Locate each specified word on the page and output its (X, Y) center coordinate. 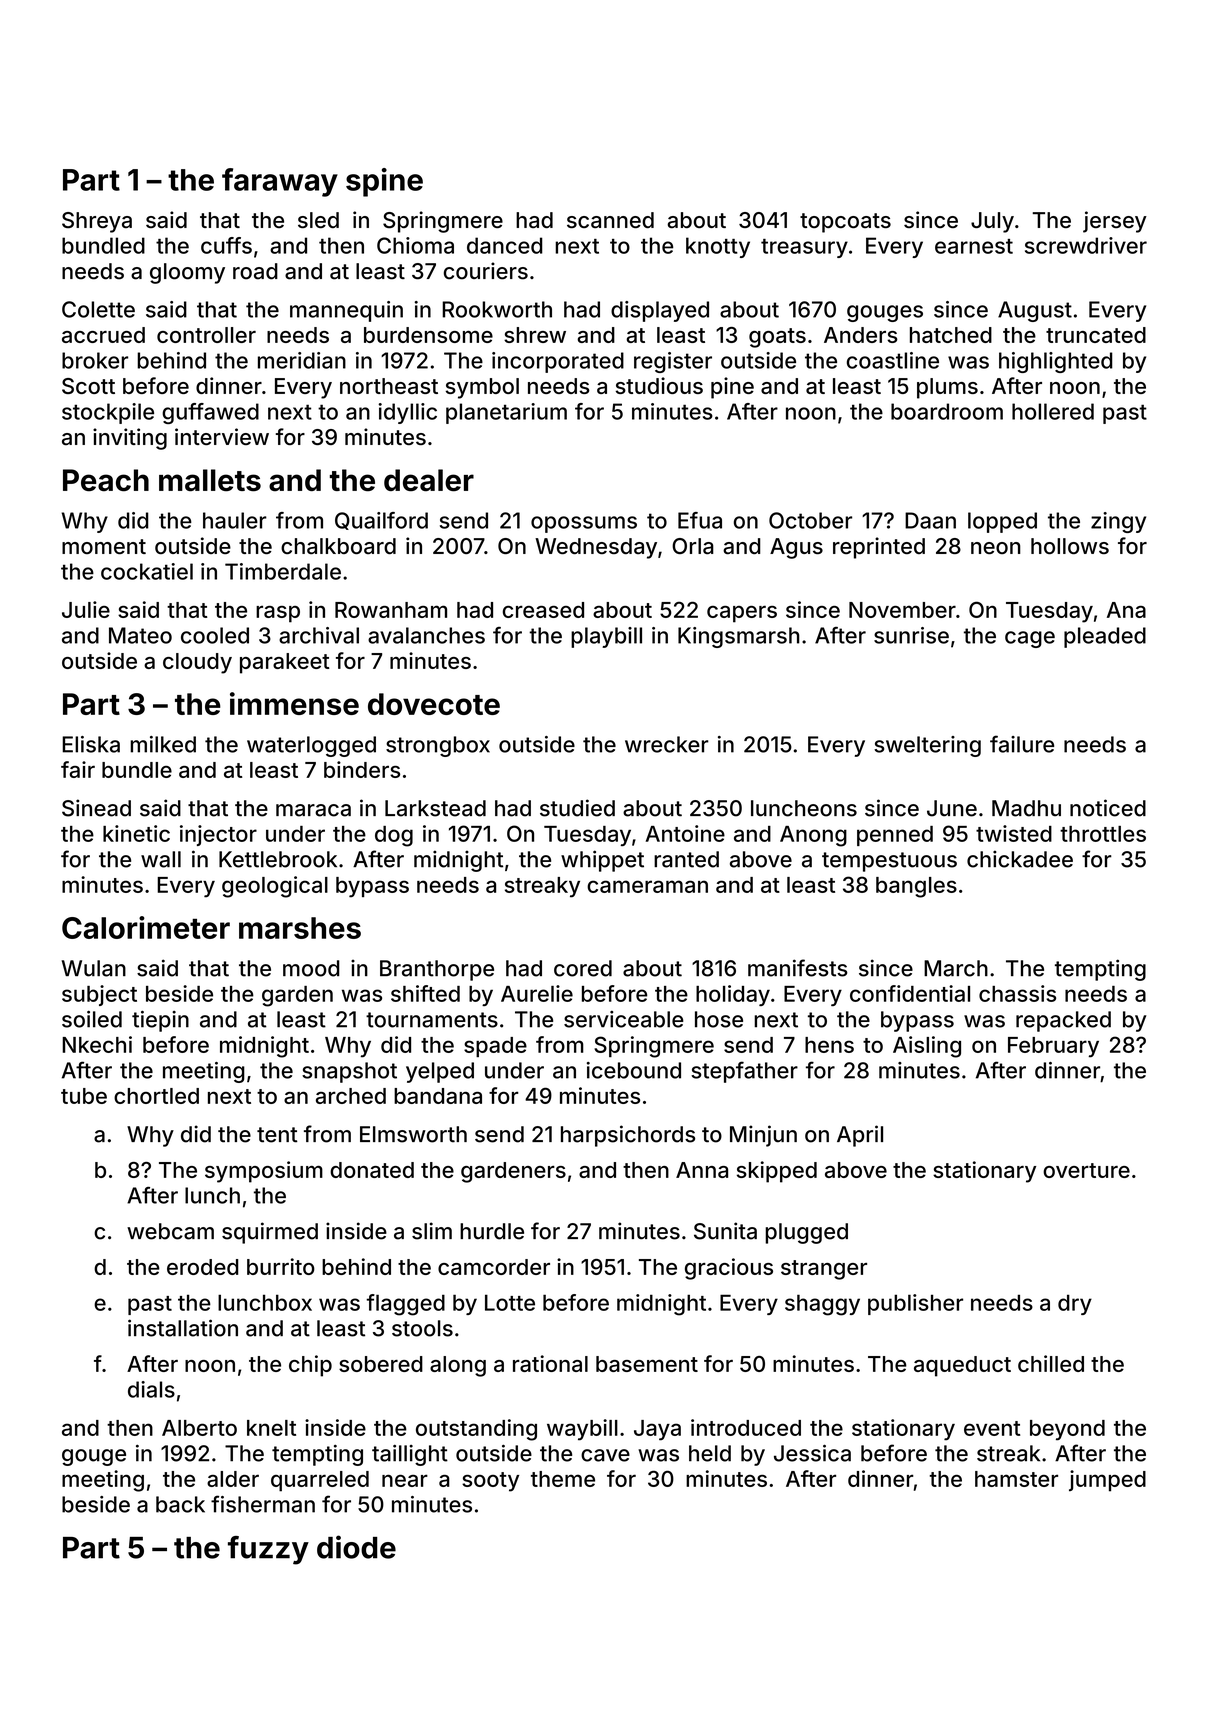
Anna (702, 1170)
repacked (1063, 1021)
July (992, 222)
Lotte (510, 1302)
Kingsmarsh (739, 637)
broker (95, 360)
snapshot (349, 1072)
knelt (271, 1428)
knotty (718, 247)
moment (104, 546)
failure (1022, 744)
